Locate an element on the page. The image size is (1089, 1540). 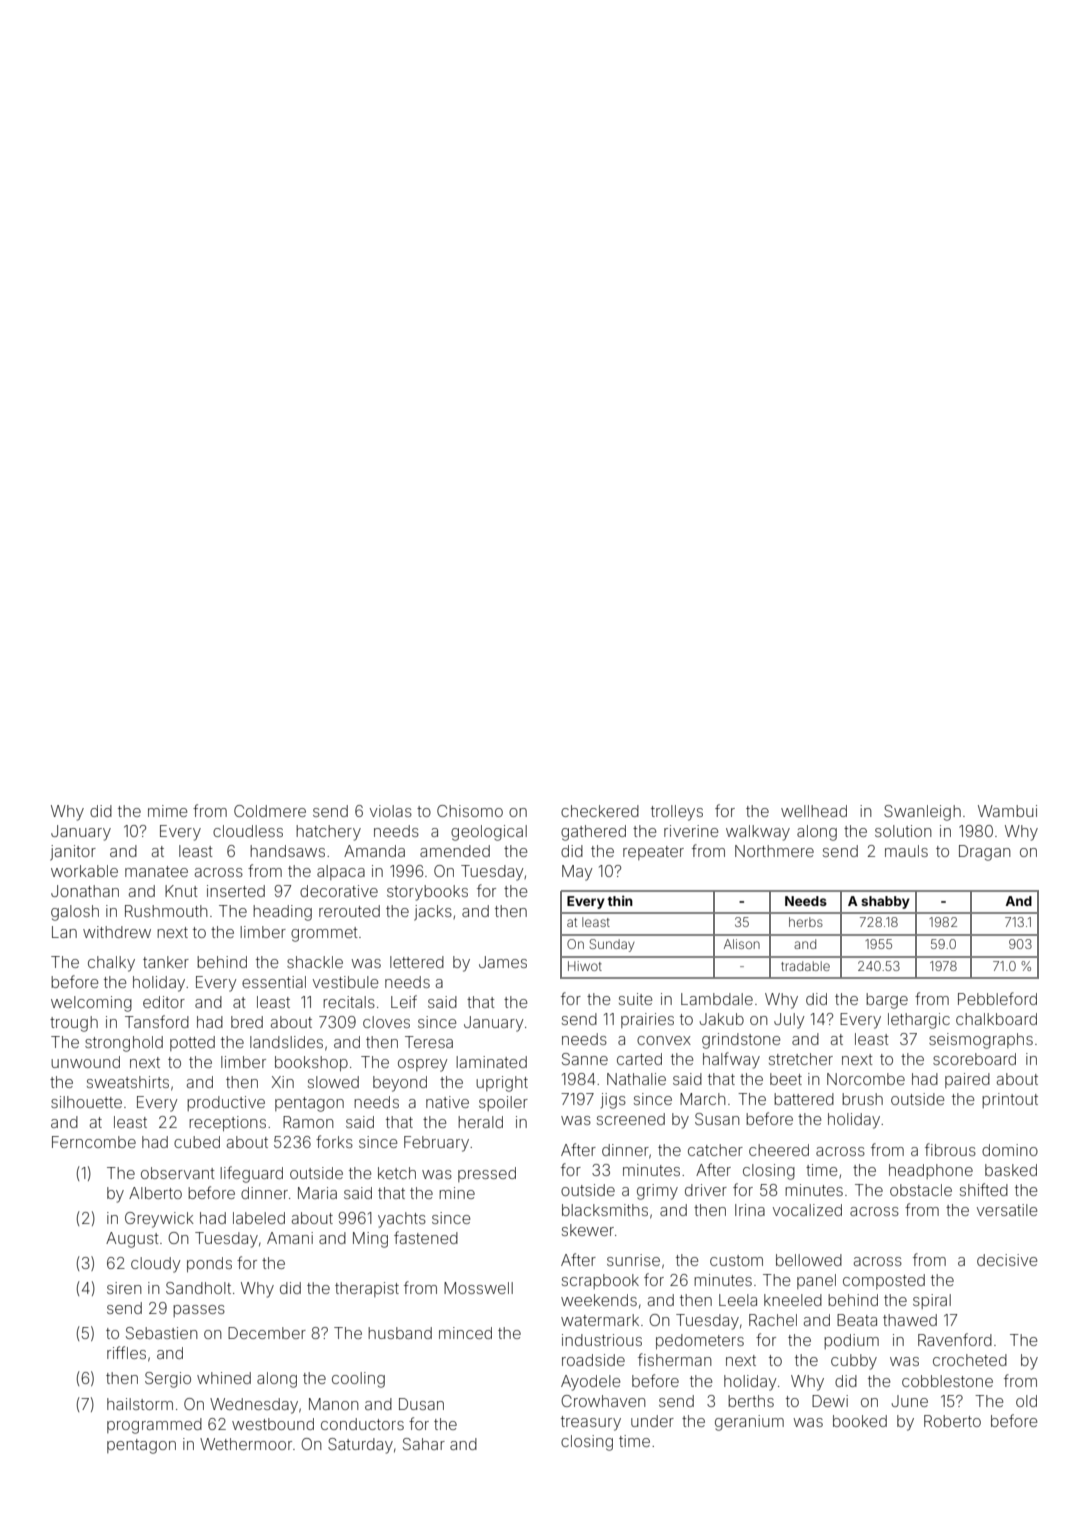
minced is located at coordinates (465, 1333).
